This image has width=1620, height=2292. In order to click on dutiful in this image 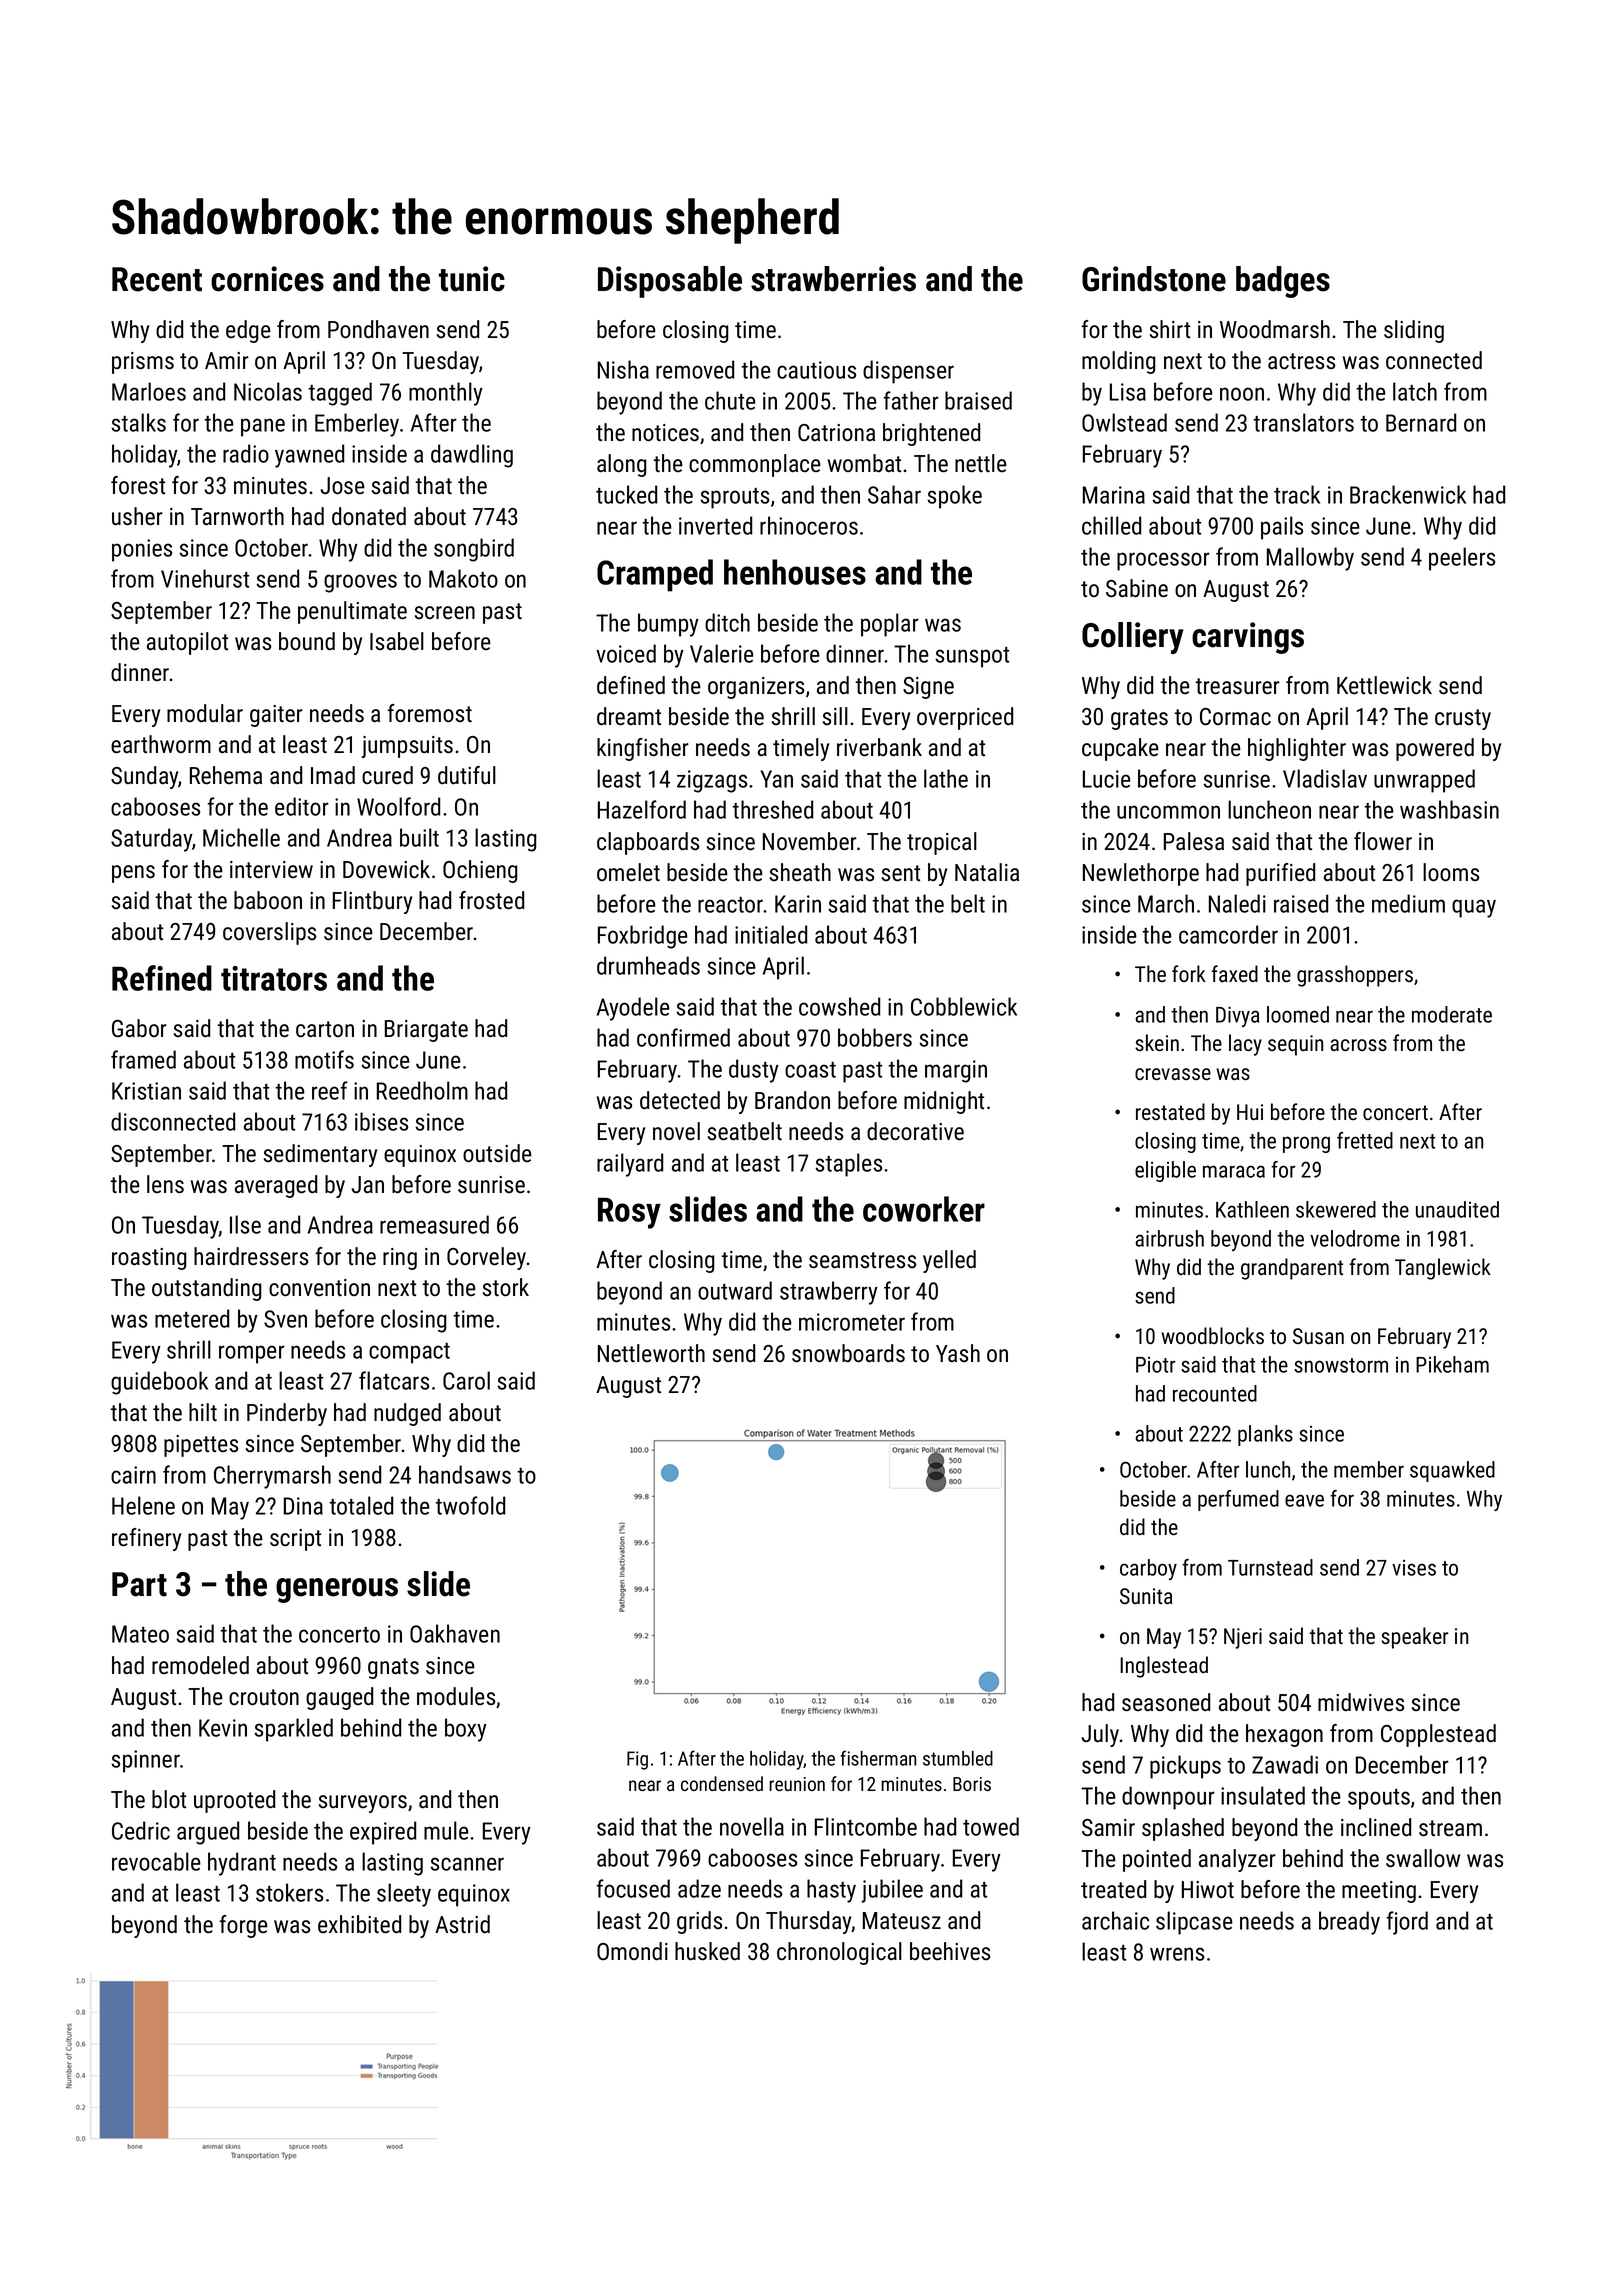, I will do `click(467, 775)`.
